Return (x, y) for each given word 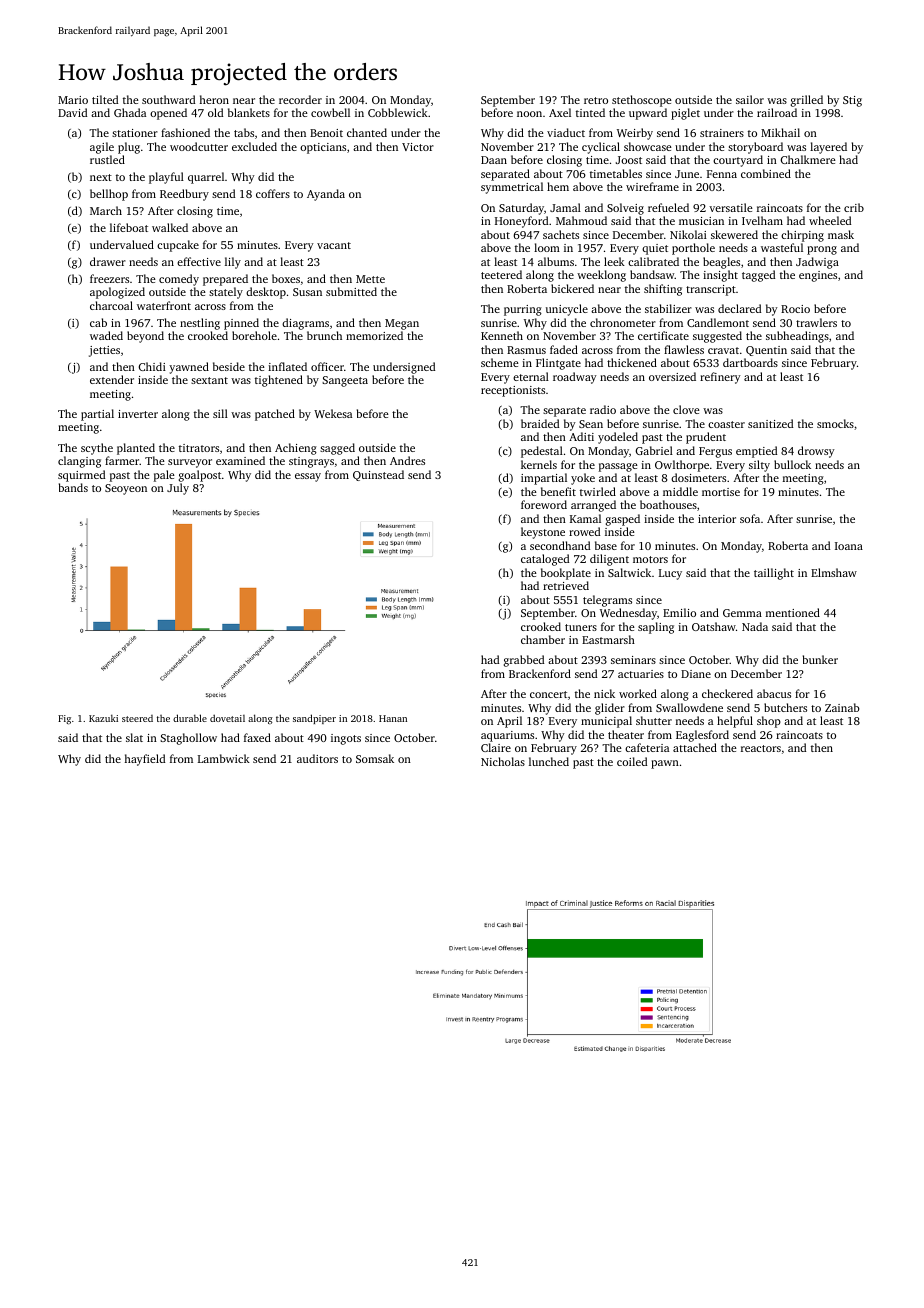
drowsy (816, 452)
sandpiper (314, 719)
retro (596, 100)
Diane (696, 674)
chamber (543, 639)
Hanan (393, 718)
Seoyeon (126, 489)
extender (112, 379)
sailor (750, 99)
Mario (73, 100)
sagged (337, 449)
